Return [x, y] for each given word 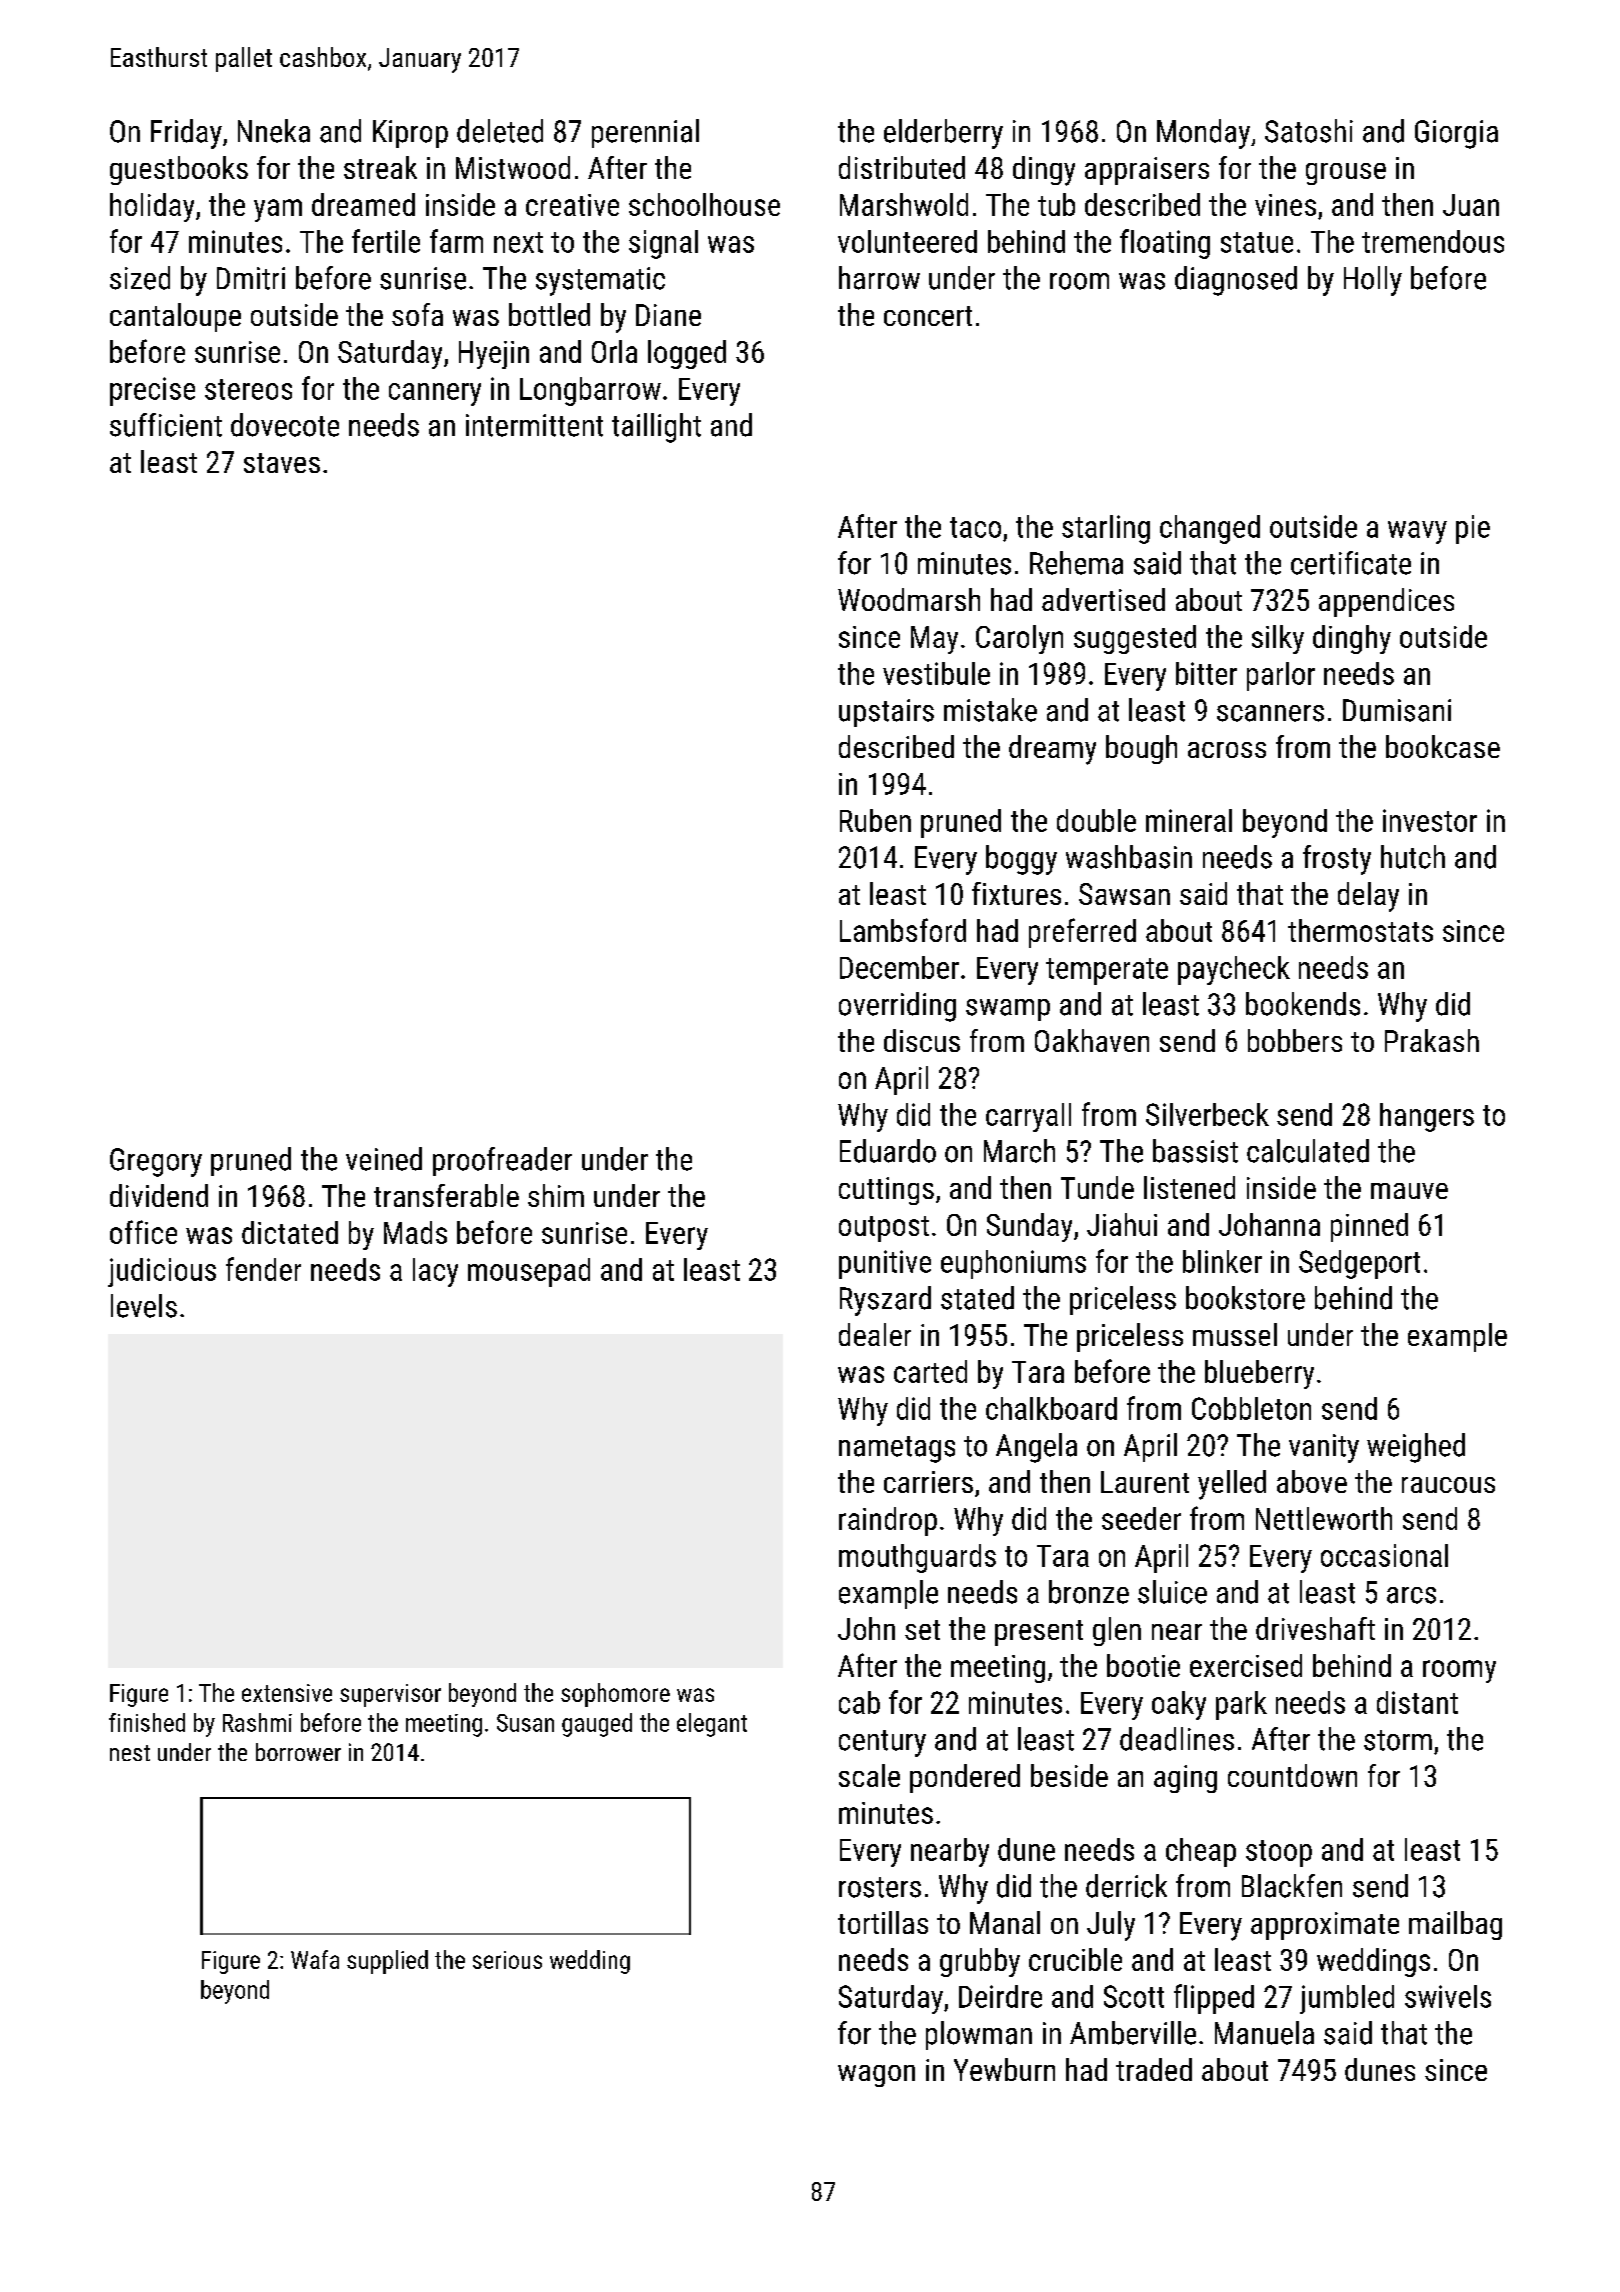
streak [380, 167]
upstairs [886, 713]
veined [384, 1159]
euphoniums [1013, 1264]
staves [282, 463]
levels [144, 1306]
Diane [668, 315]
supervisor [390, 1695]
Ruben [875, 820]
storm [1398, 1740]
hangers [1427, 1117]
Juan [1471, 205]
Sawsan [1124, 894]
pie [1473, 529]
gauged [597, 1725]
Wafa [315, 1959]
